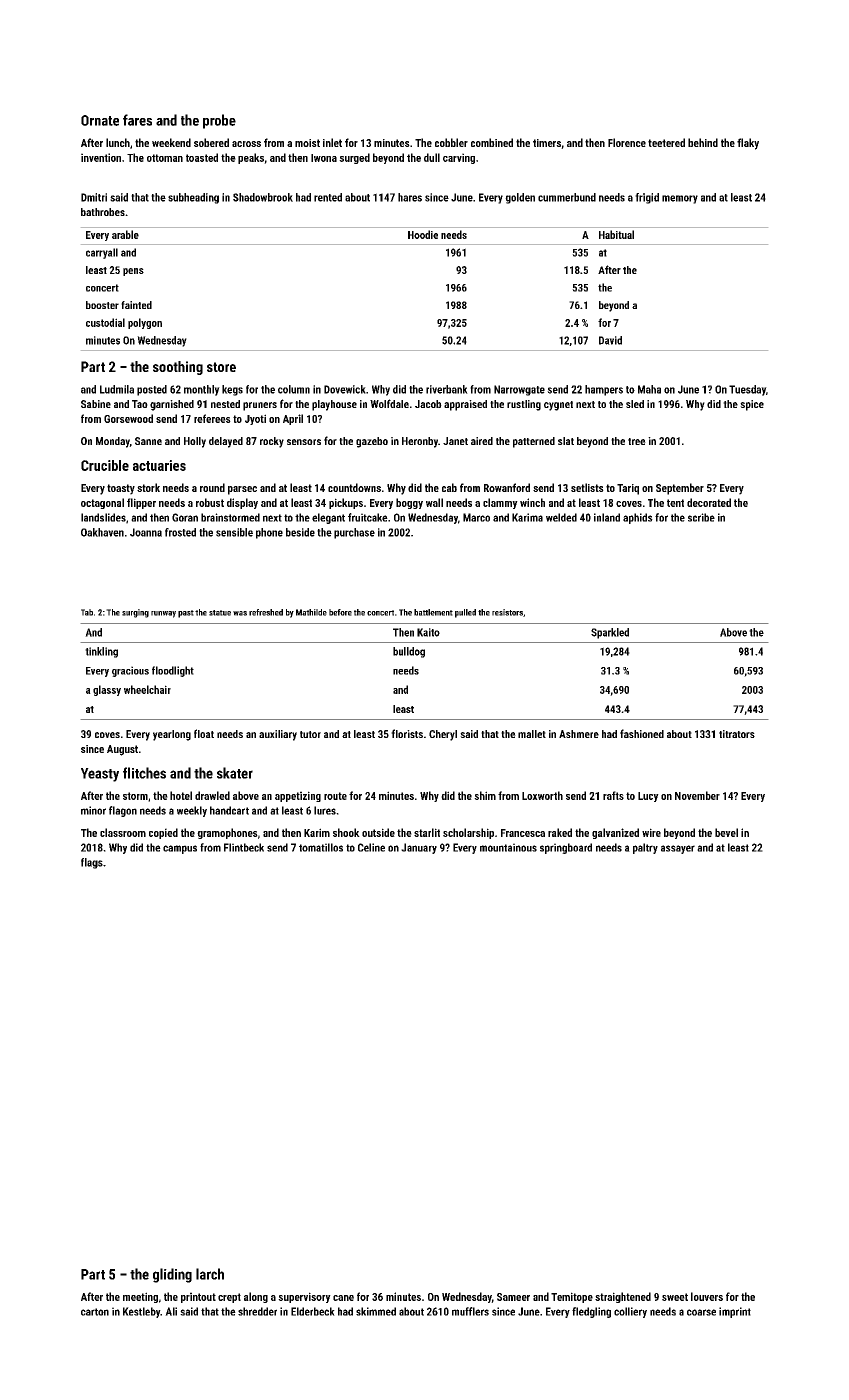 This image has width=849, height=1400. I want to click on custodial, so click(105, 322).
